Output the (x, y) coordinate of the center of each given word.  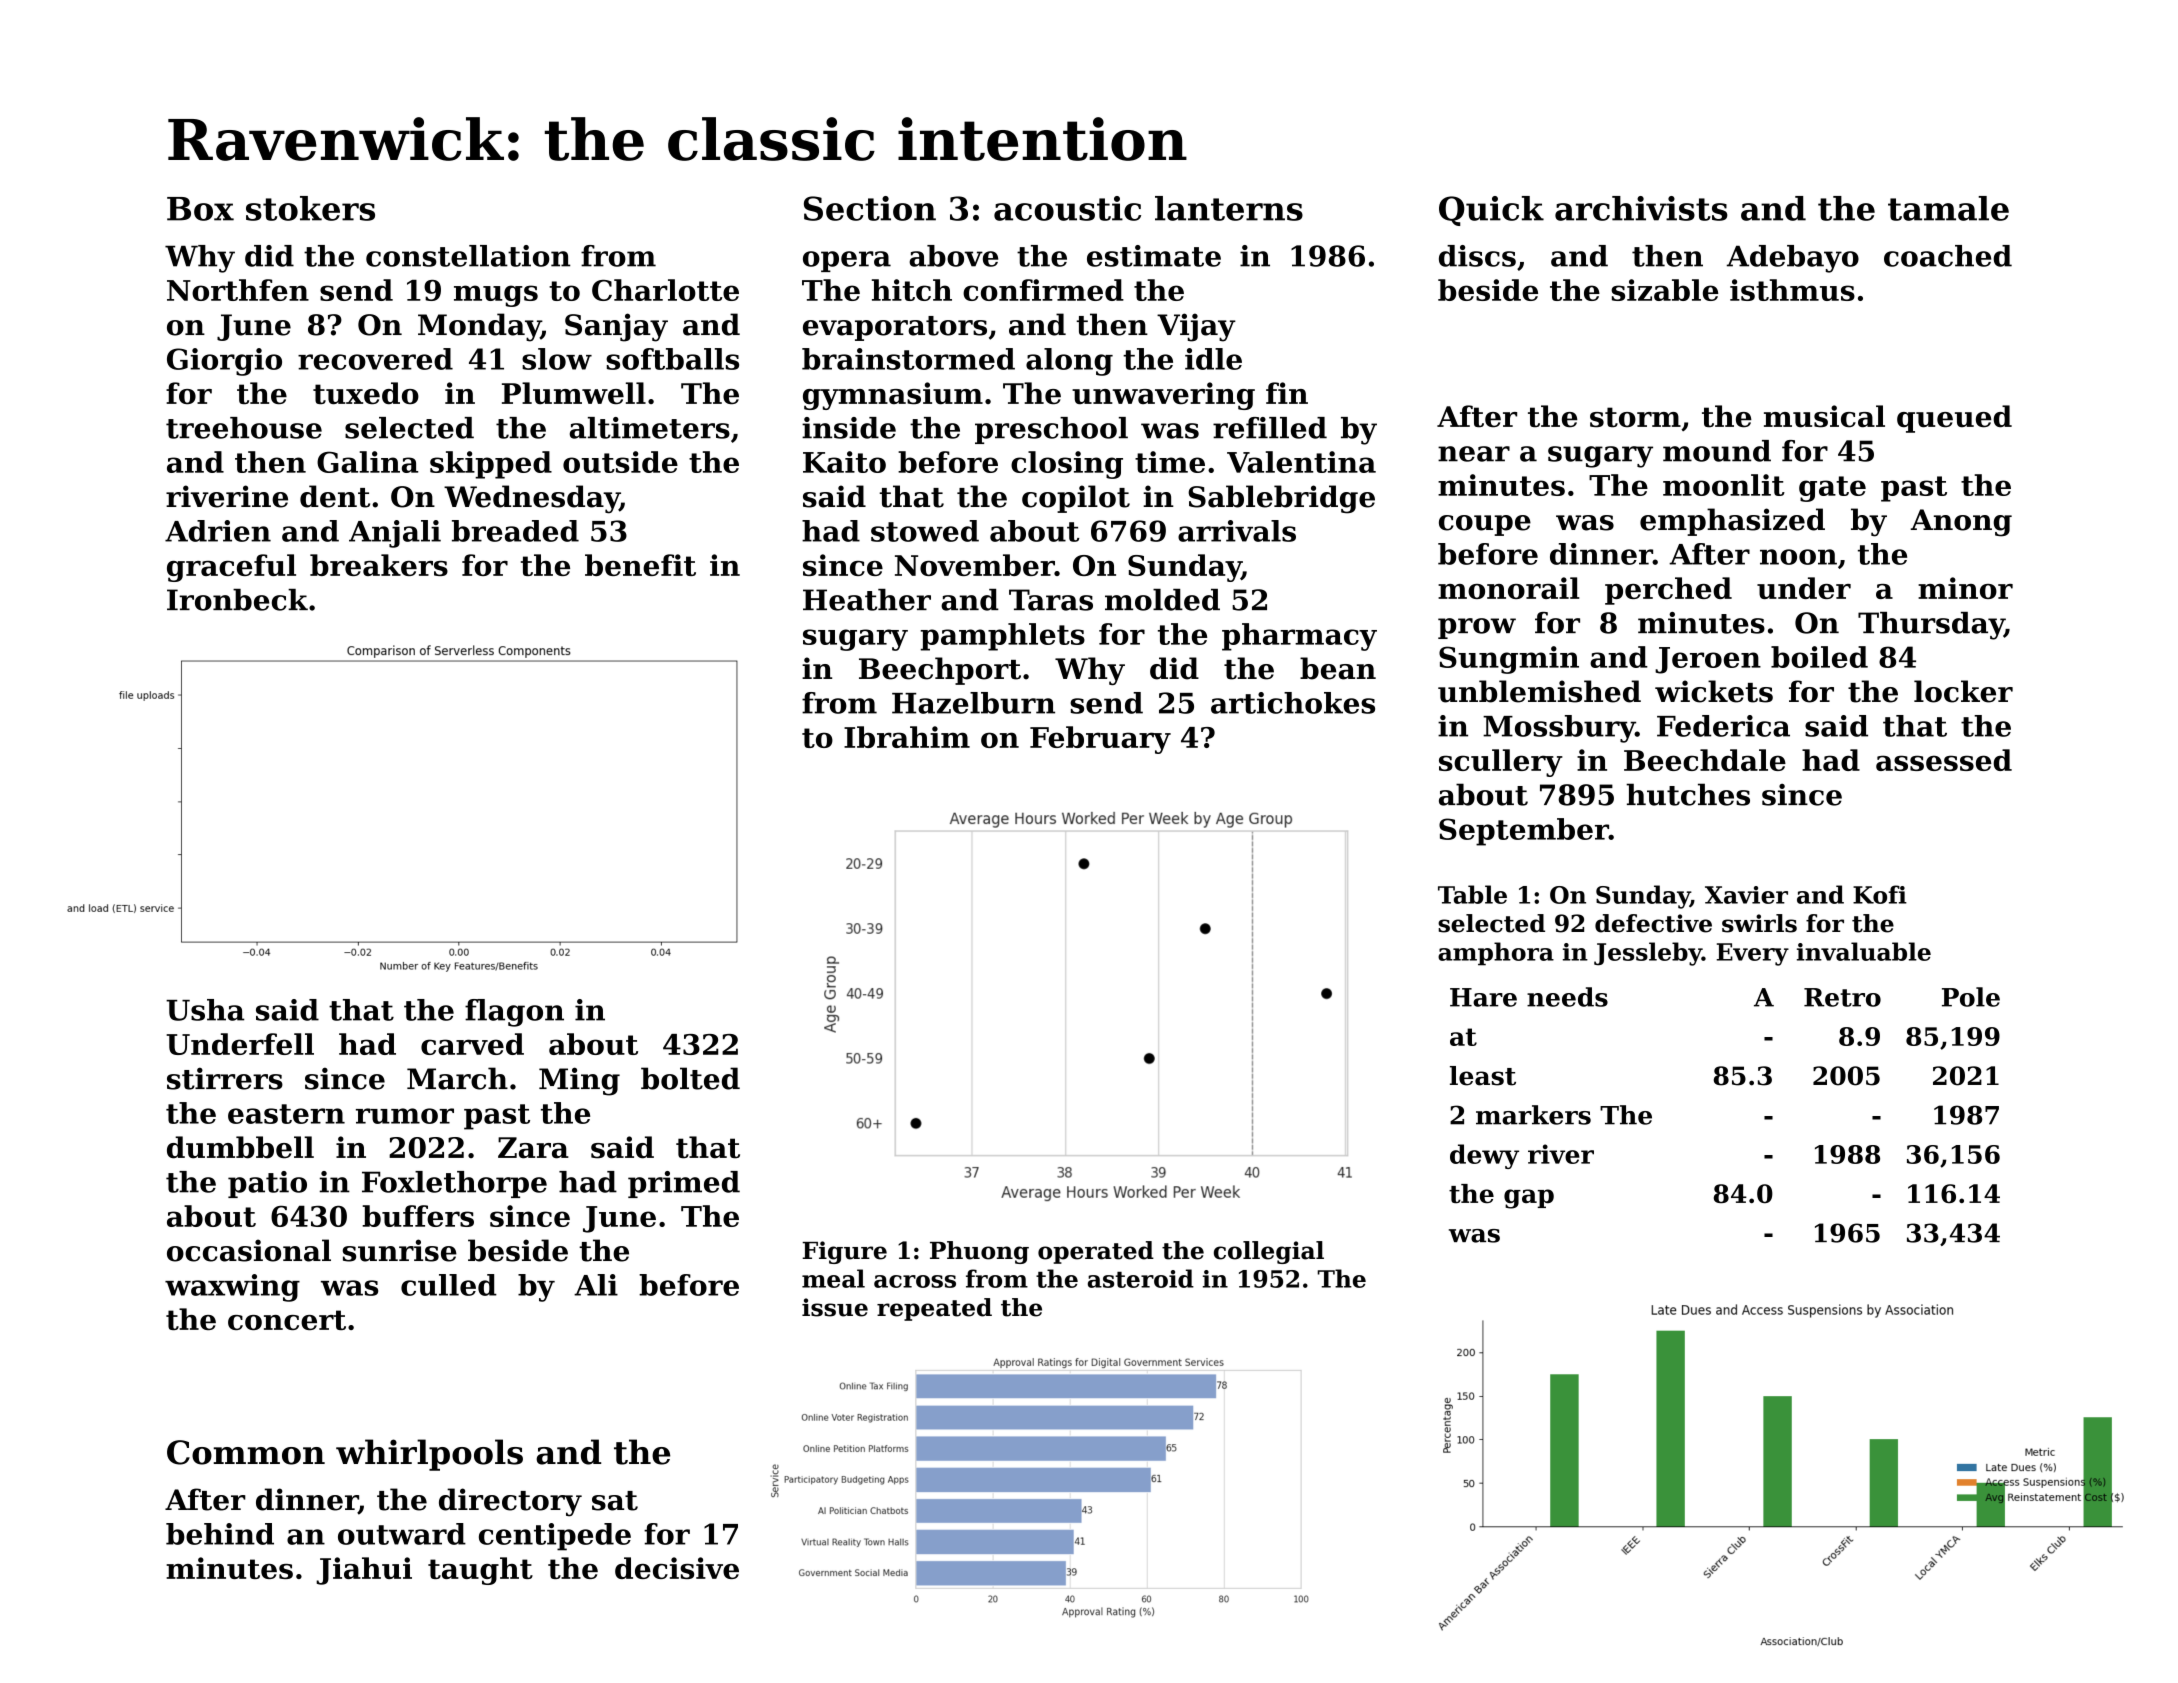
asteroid (1141, 1278)
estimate (1154, 256)
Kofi (1880, 894)
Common (246, 1452)
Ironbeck (237, 600)
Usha (205, 1010)
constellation (468, 256)
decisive (677, 1568)
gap (1529, 1199)
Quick (1491, 211)
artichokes (1293, 703)
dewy (1484, 1156)
